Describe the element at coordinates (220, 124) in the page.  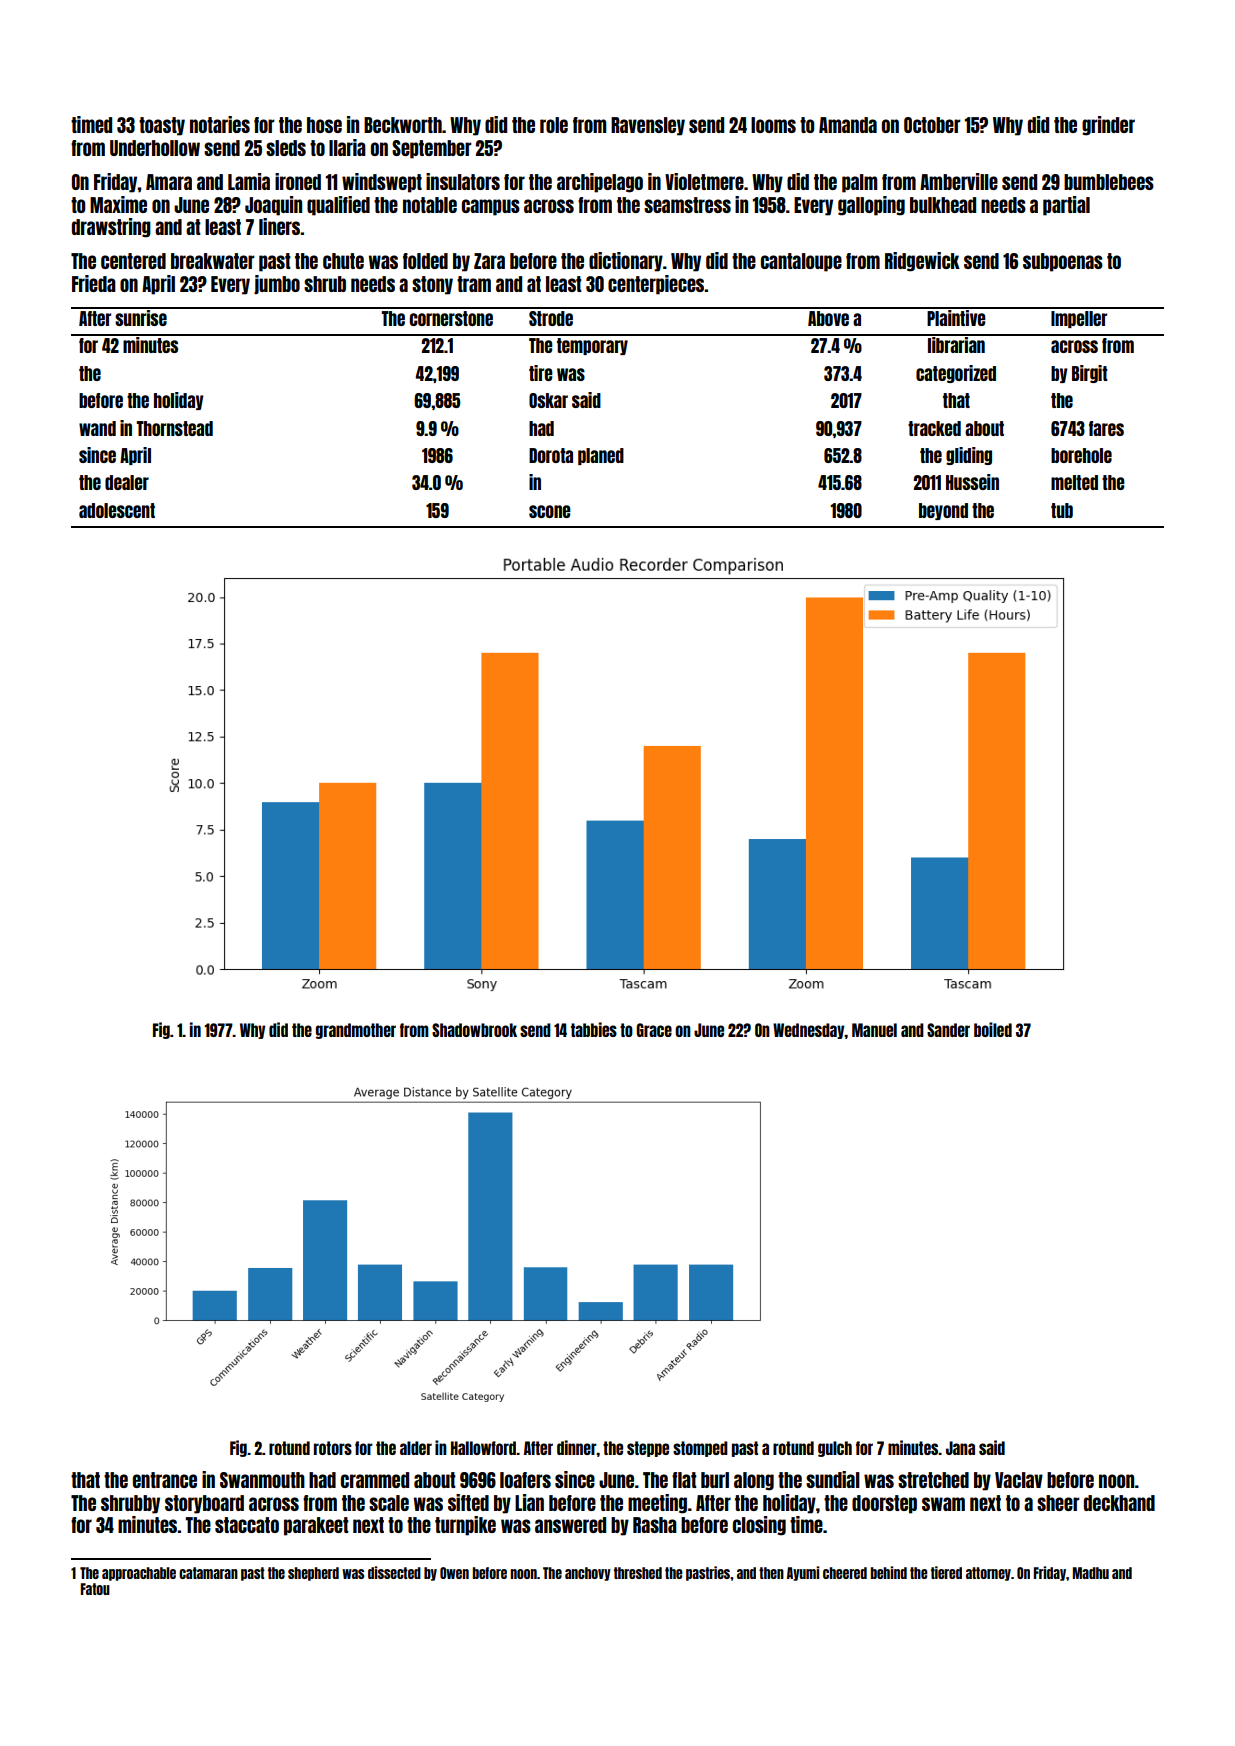
I see `notaries` at that location.
